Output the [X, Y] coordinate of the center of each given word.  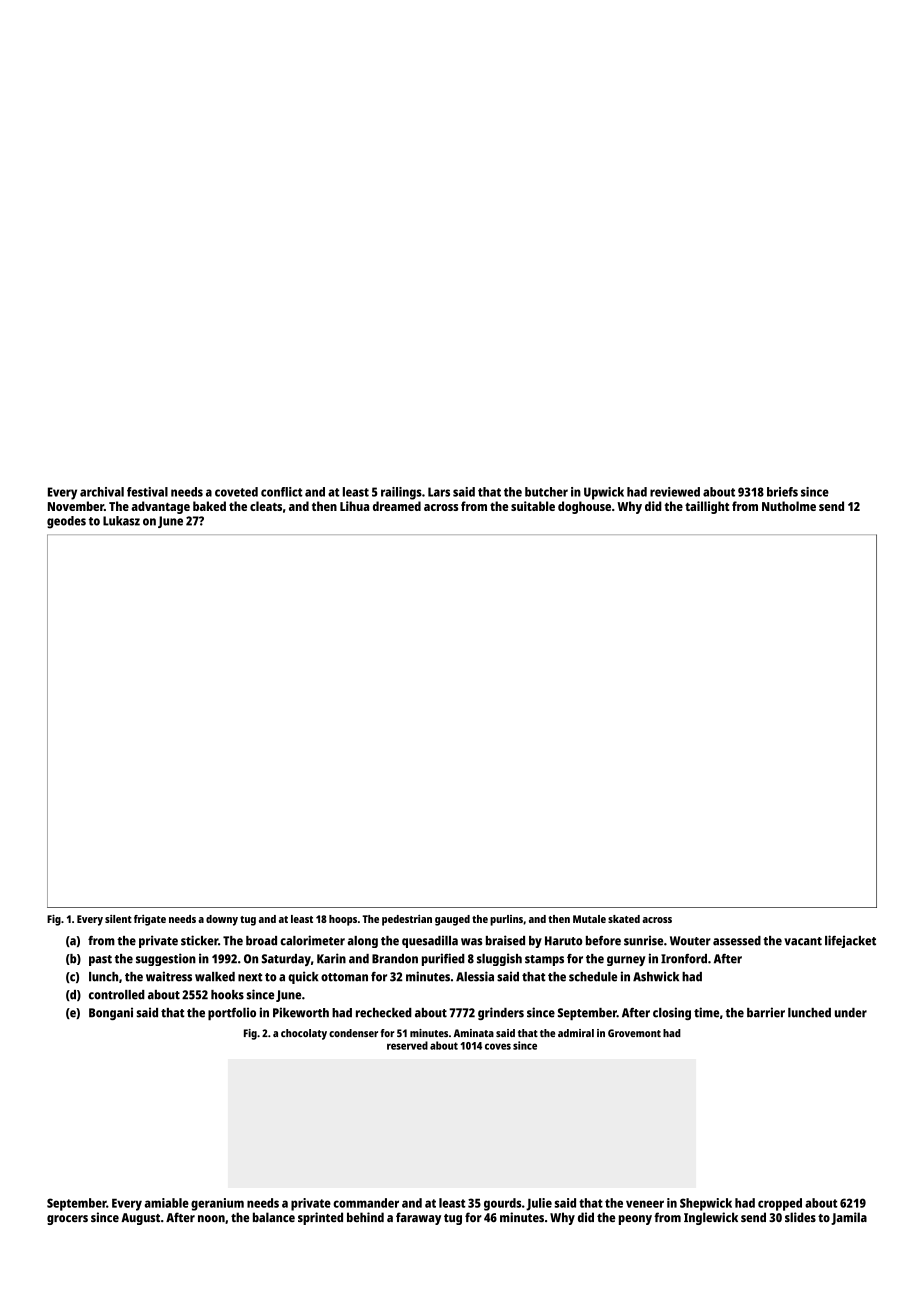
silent [118, 919]
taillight [707, 507]
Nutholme [789, 506]
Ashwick [656, 976]
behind [365, 1217]
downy [222, 920]
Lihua [354, 506]
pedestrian [407, 920]
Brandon [395, 959]
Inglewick [711, 1218]
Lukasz [121, 521]
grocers [67, 1220]
